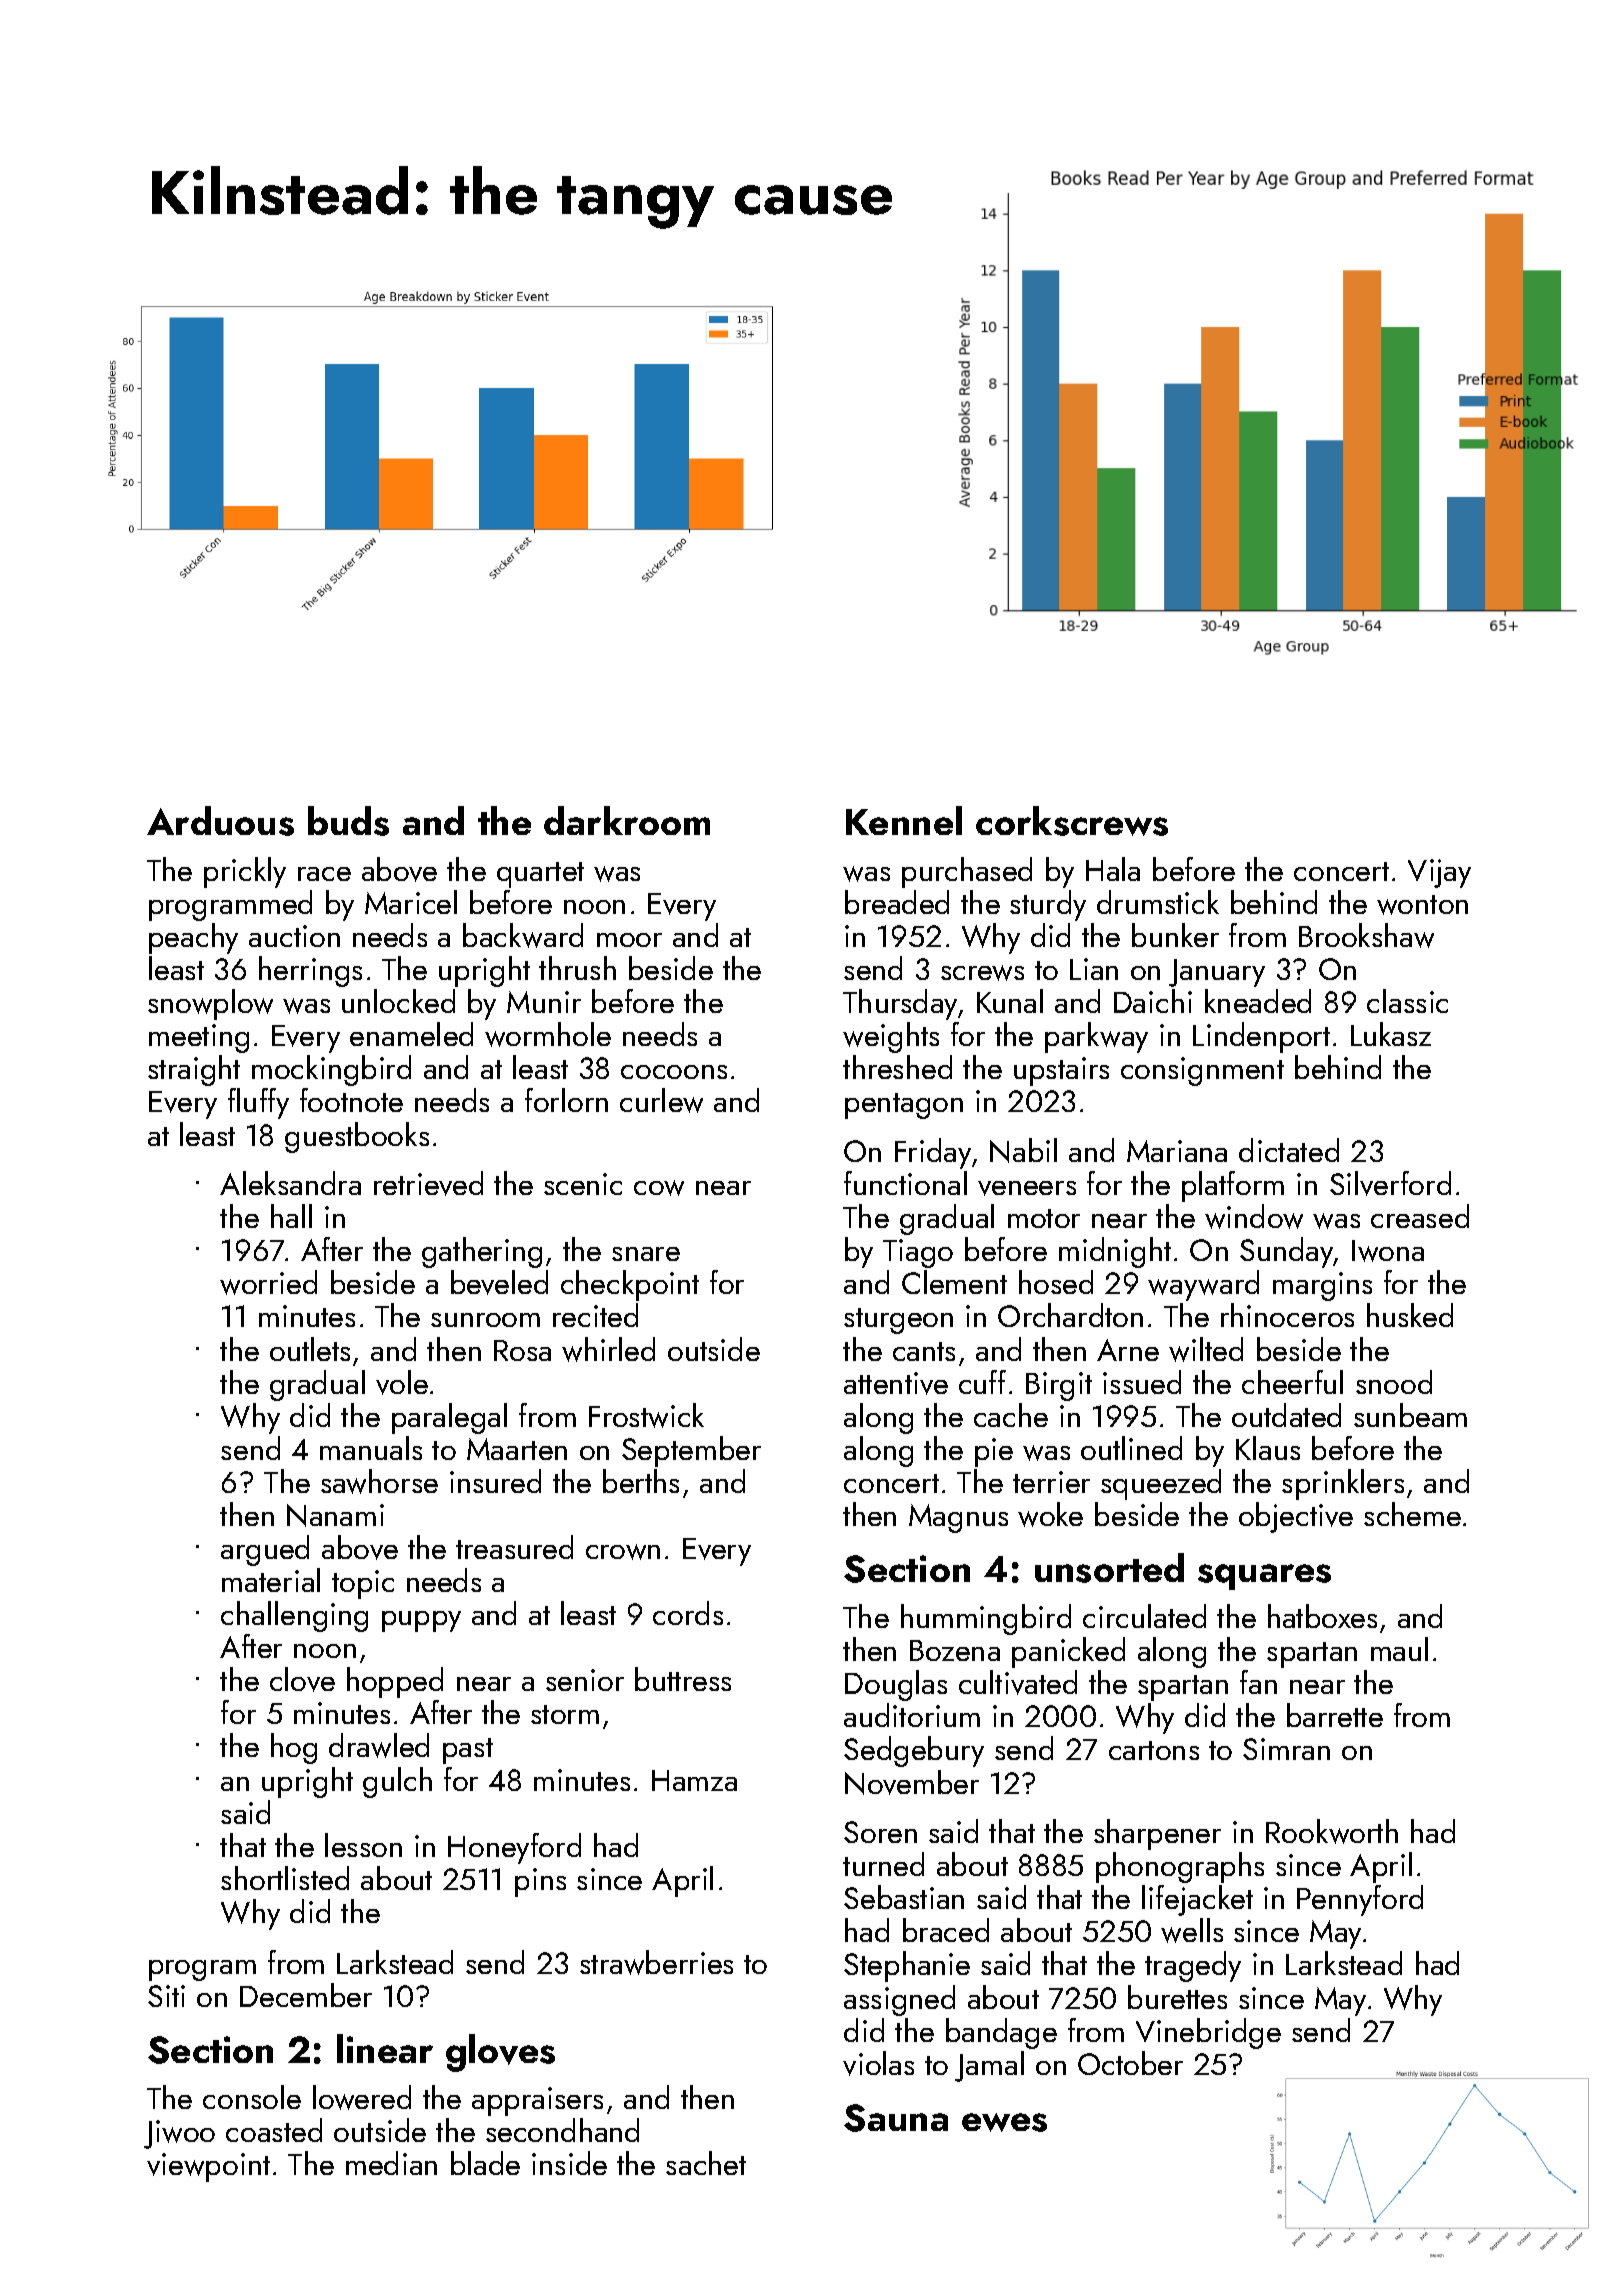 The width and height of the document is (1620, 2292). Describe the element at coordinates (683, 1679) in the document. I see `buttress` at that location.
